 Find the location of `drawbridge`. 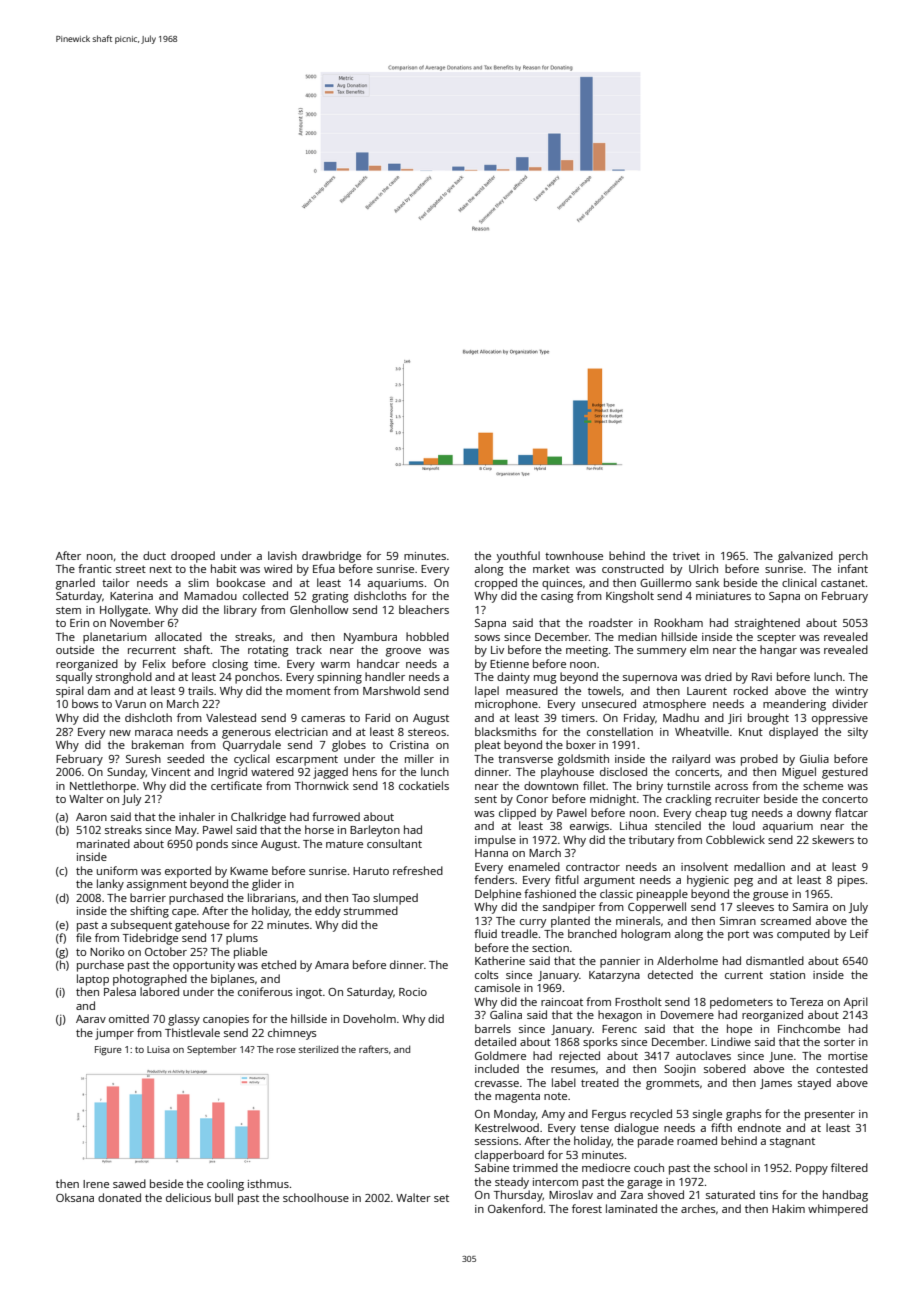

drawbridge is located at coordinates (331, 557).
